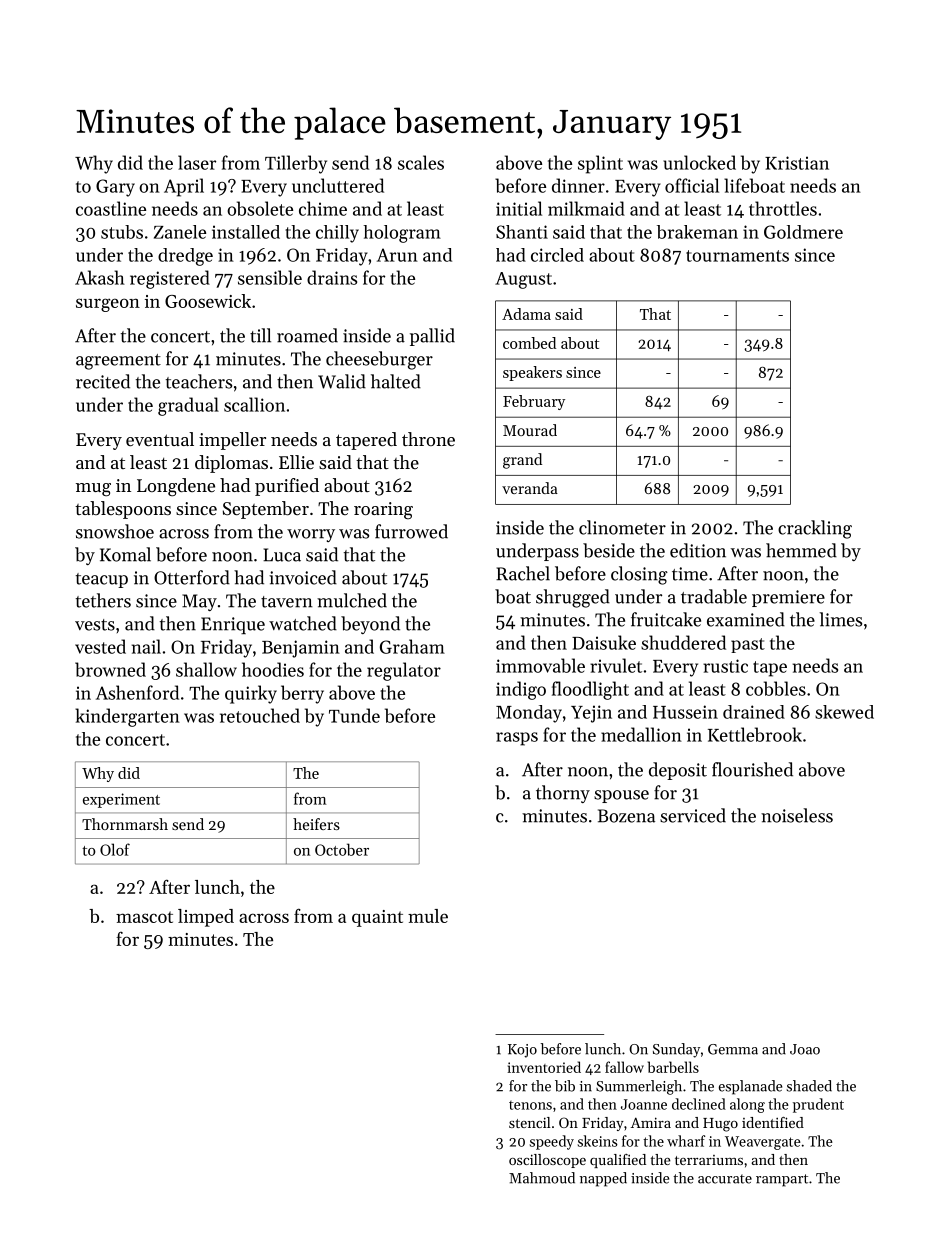  I want to click on Arun, so click(397, 255).
